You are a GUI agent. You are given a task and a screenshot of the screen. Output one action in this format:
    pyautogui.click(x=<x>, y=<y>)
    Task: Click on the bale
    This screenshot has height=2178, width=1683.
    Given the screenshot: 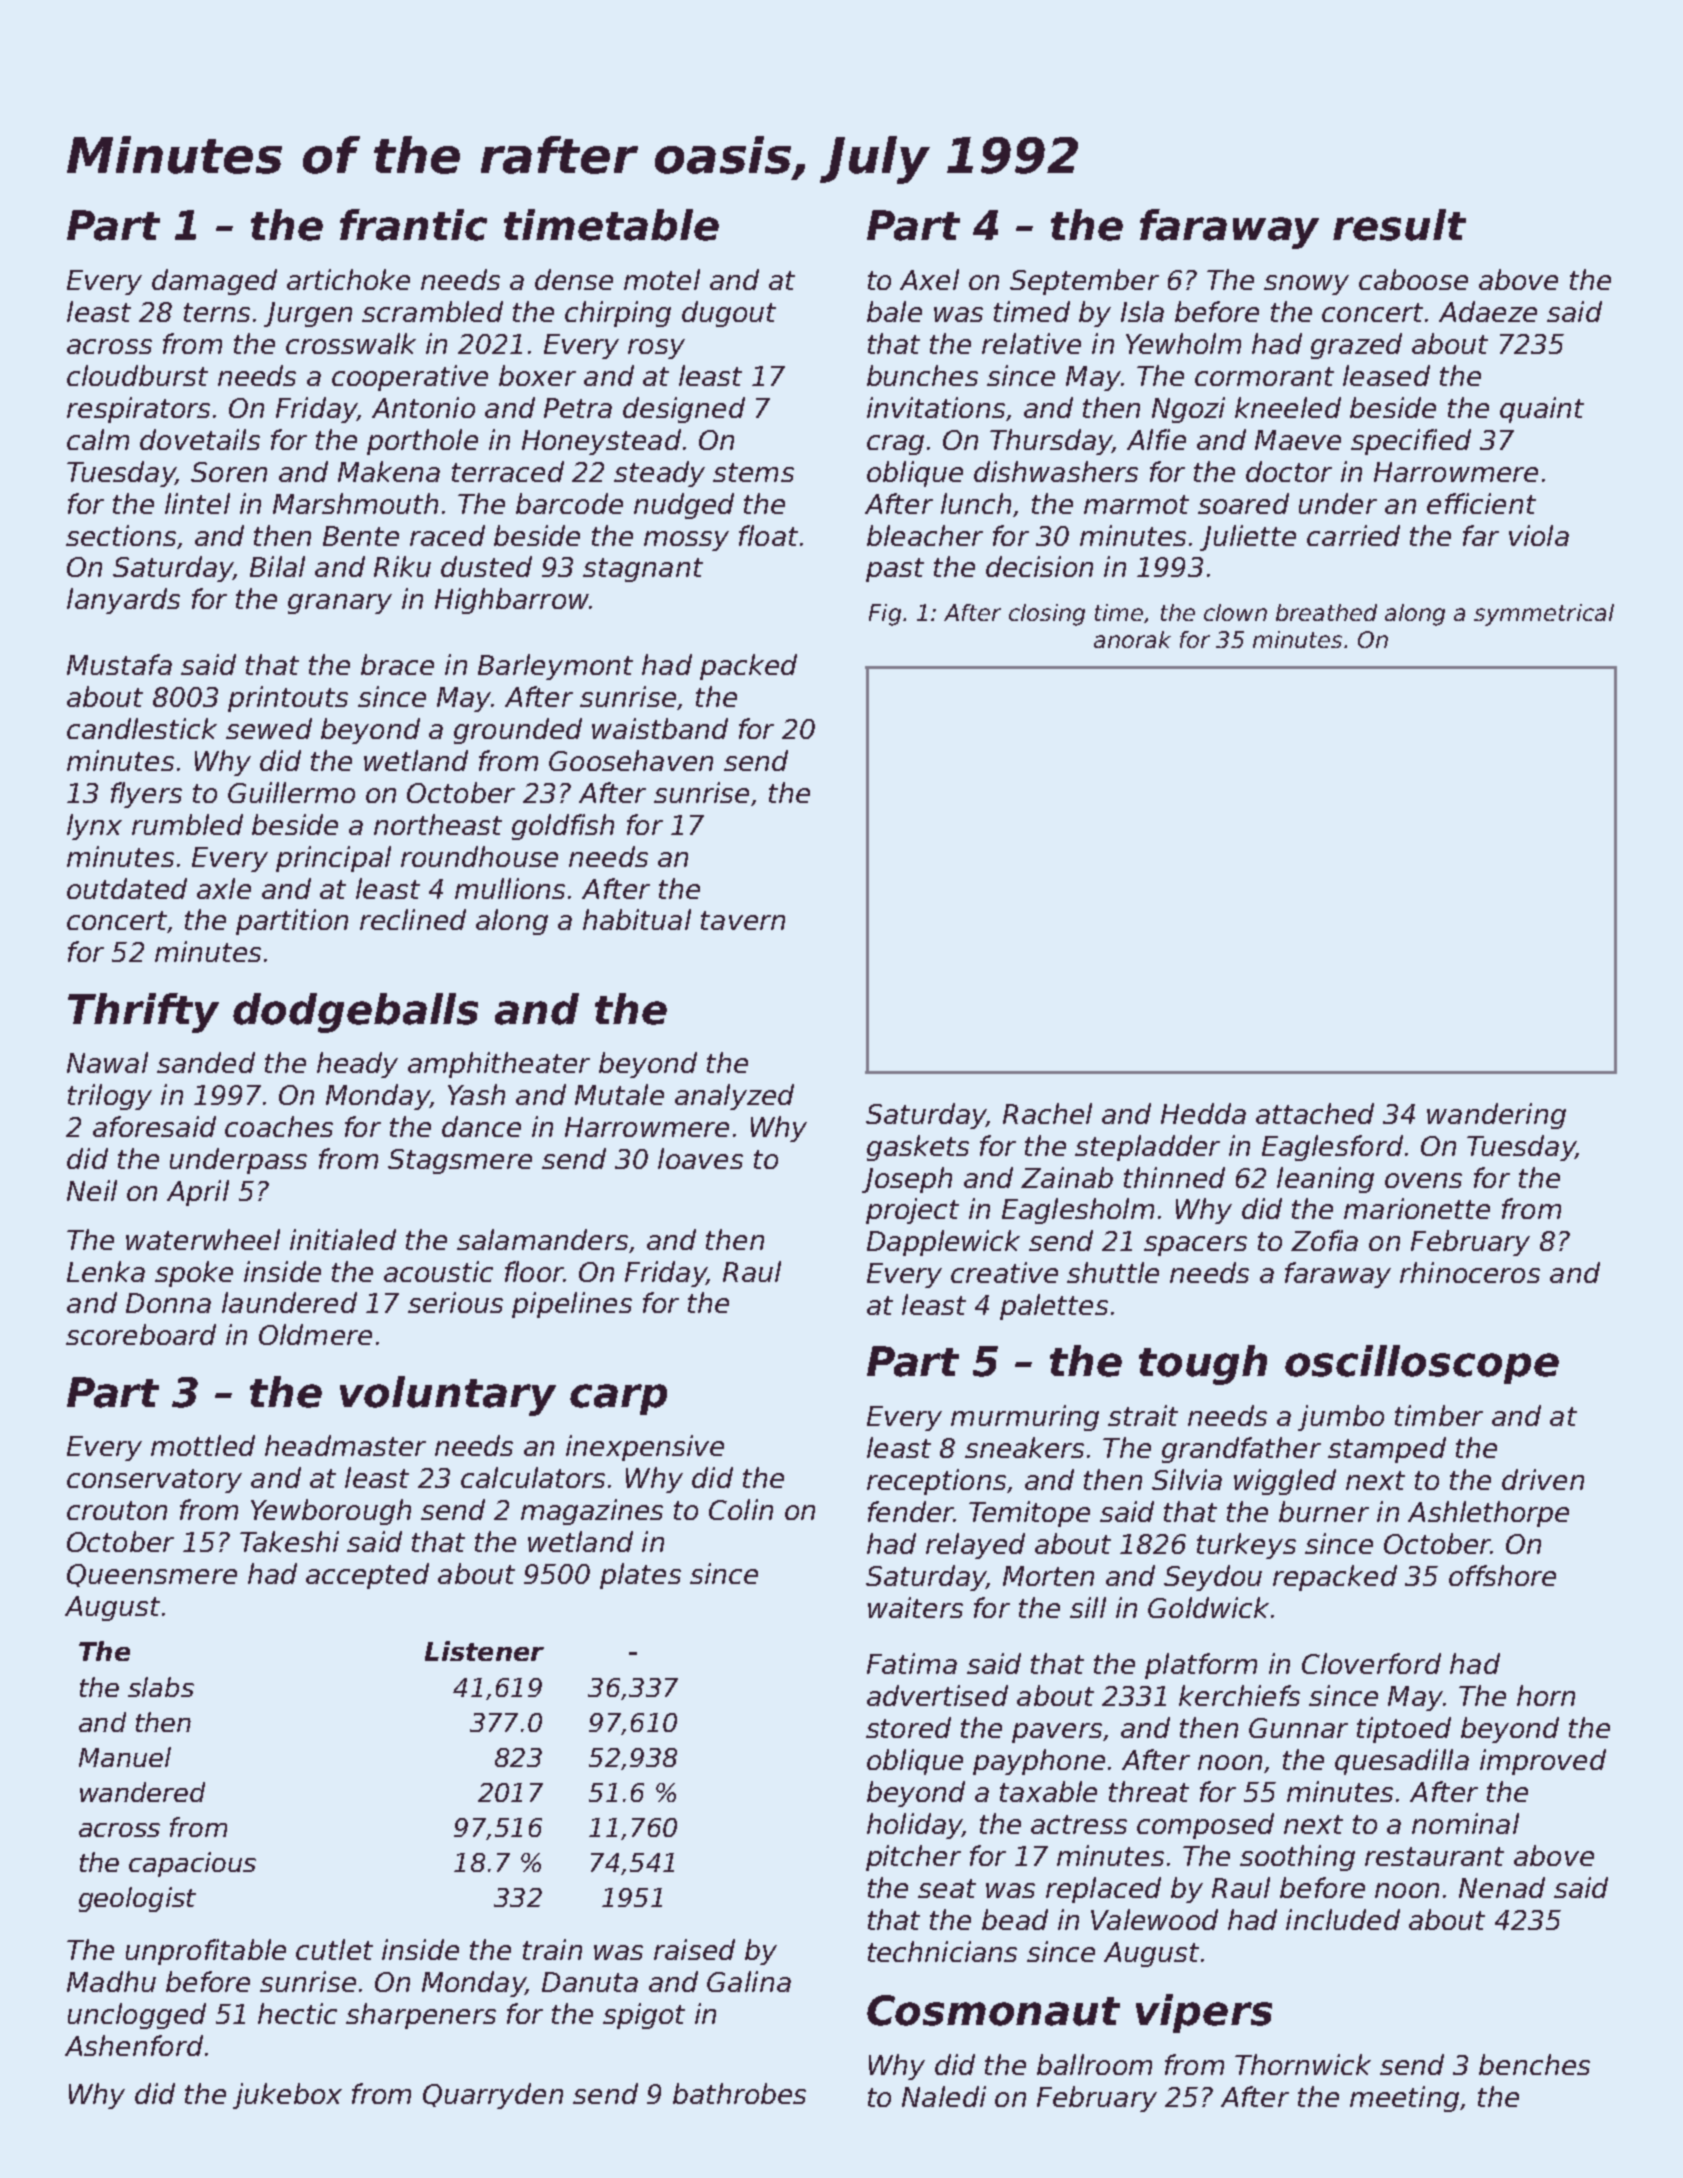 What is the action you would take?
    pyautogui.click(x=894, y=311)
